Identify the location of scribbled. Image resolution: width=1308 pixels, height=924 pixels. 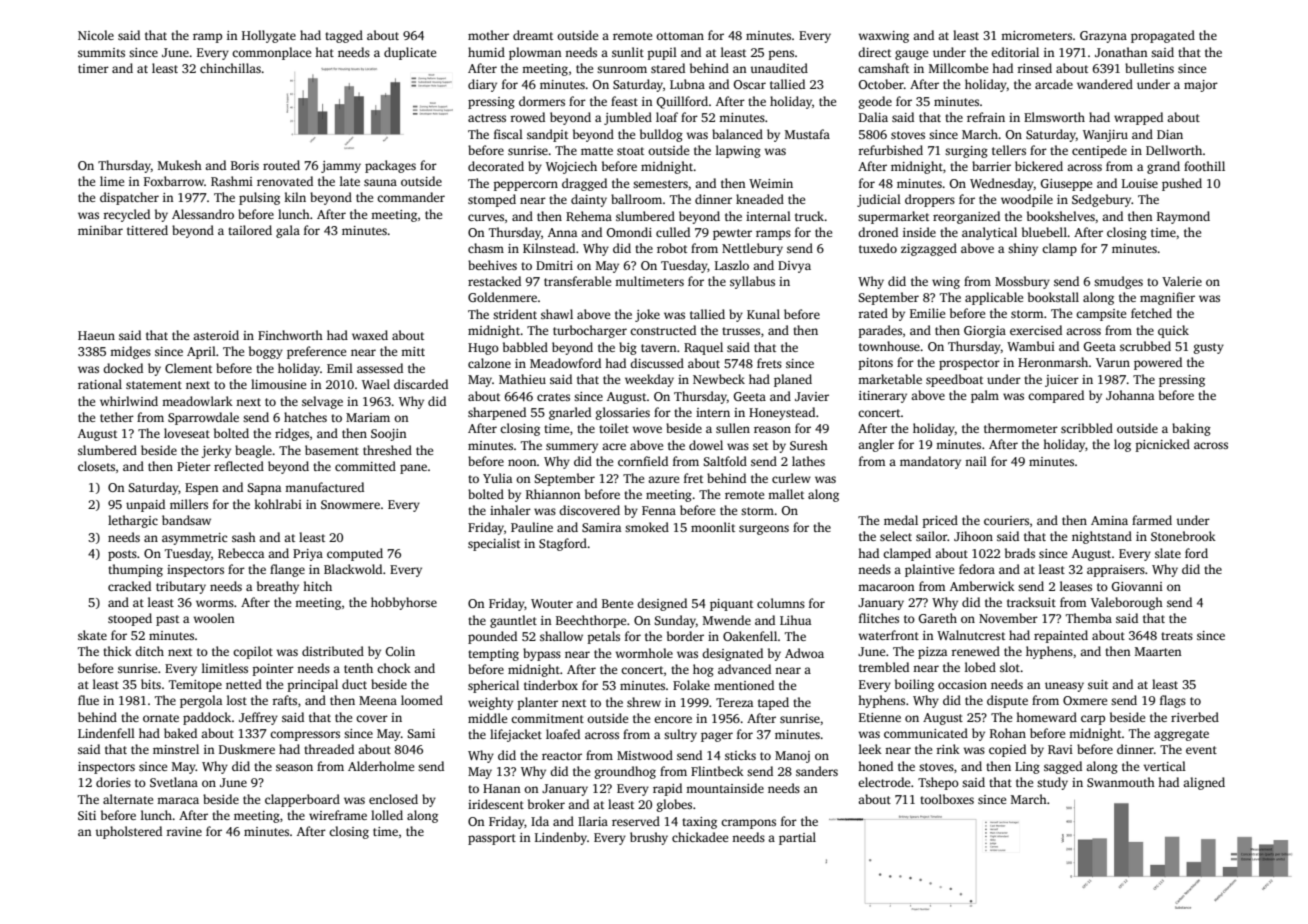
(1087, 428).
